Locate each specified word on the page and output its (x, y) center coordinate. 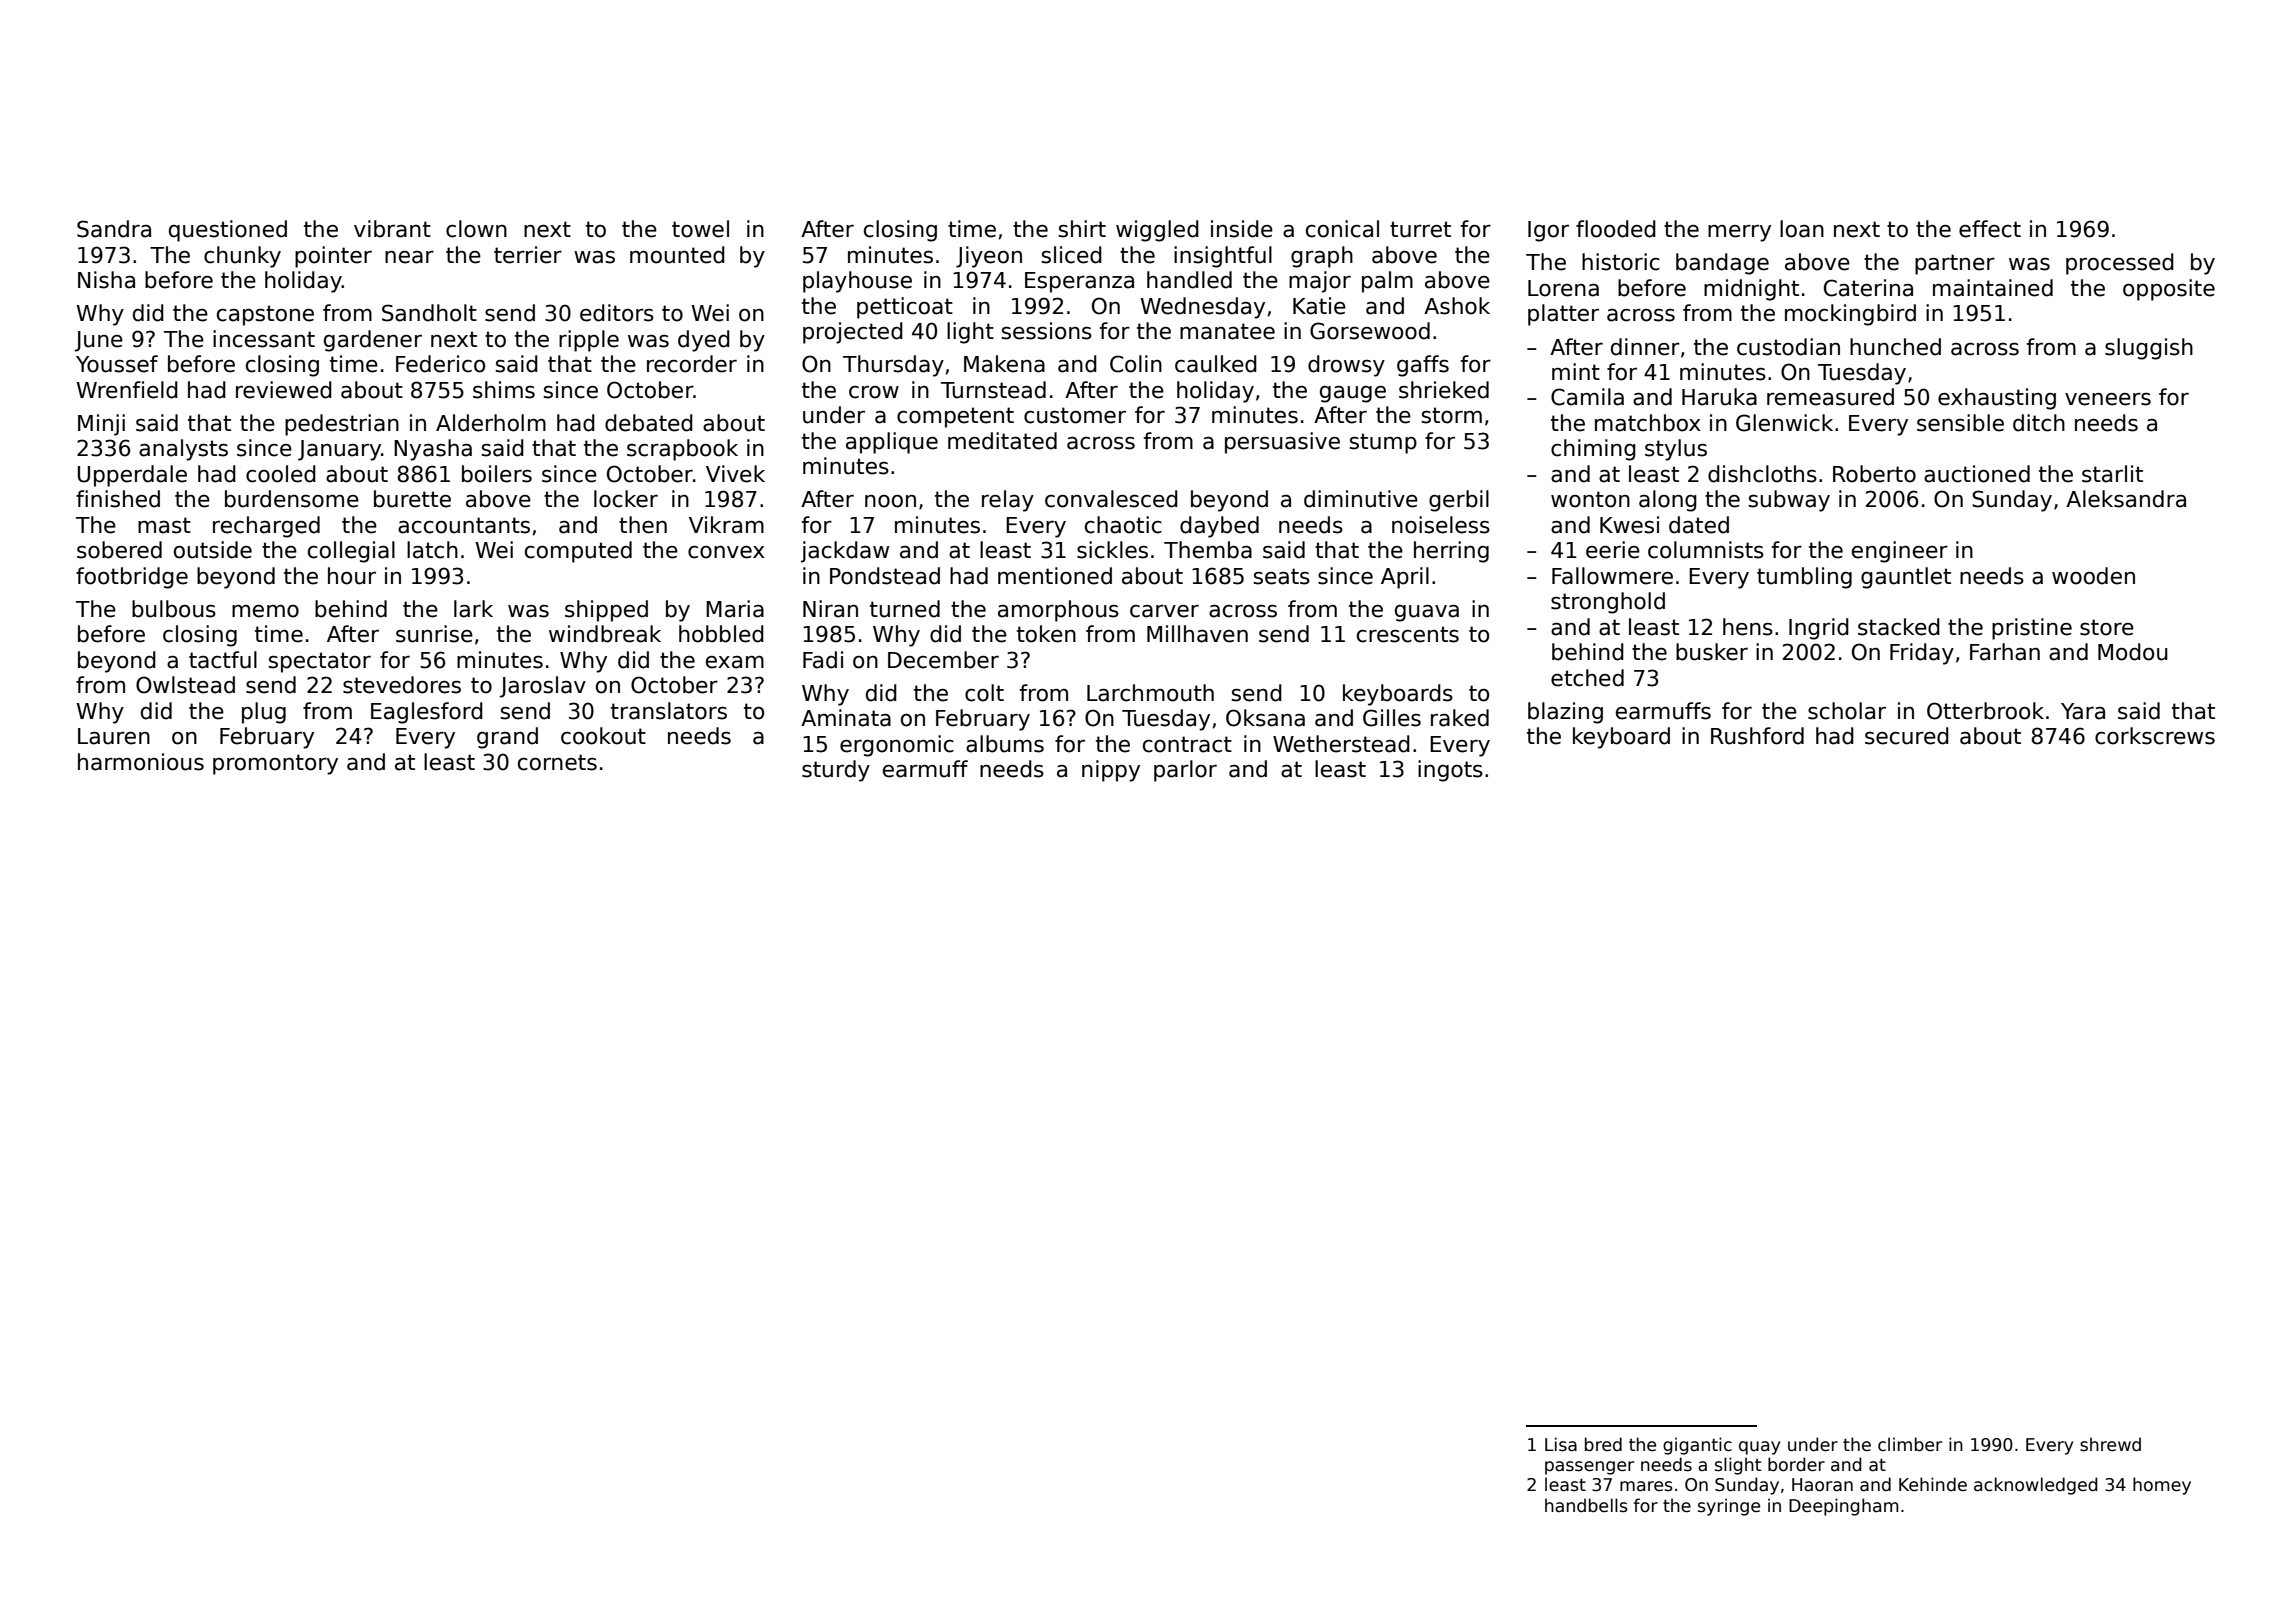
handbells (1586, 1505)
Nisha (106, 280)
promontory (275, 764)
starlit (2112, 474)
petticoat (905, 308)
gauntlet (1906, 578)
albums (1005, 744)
